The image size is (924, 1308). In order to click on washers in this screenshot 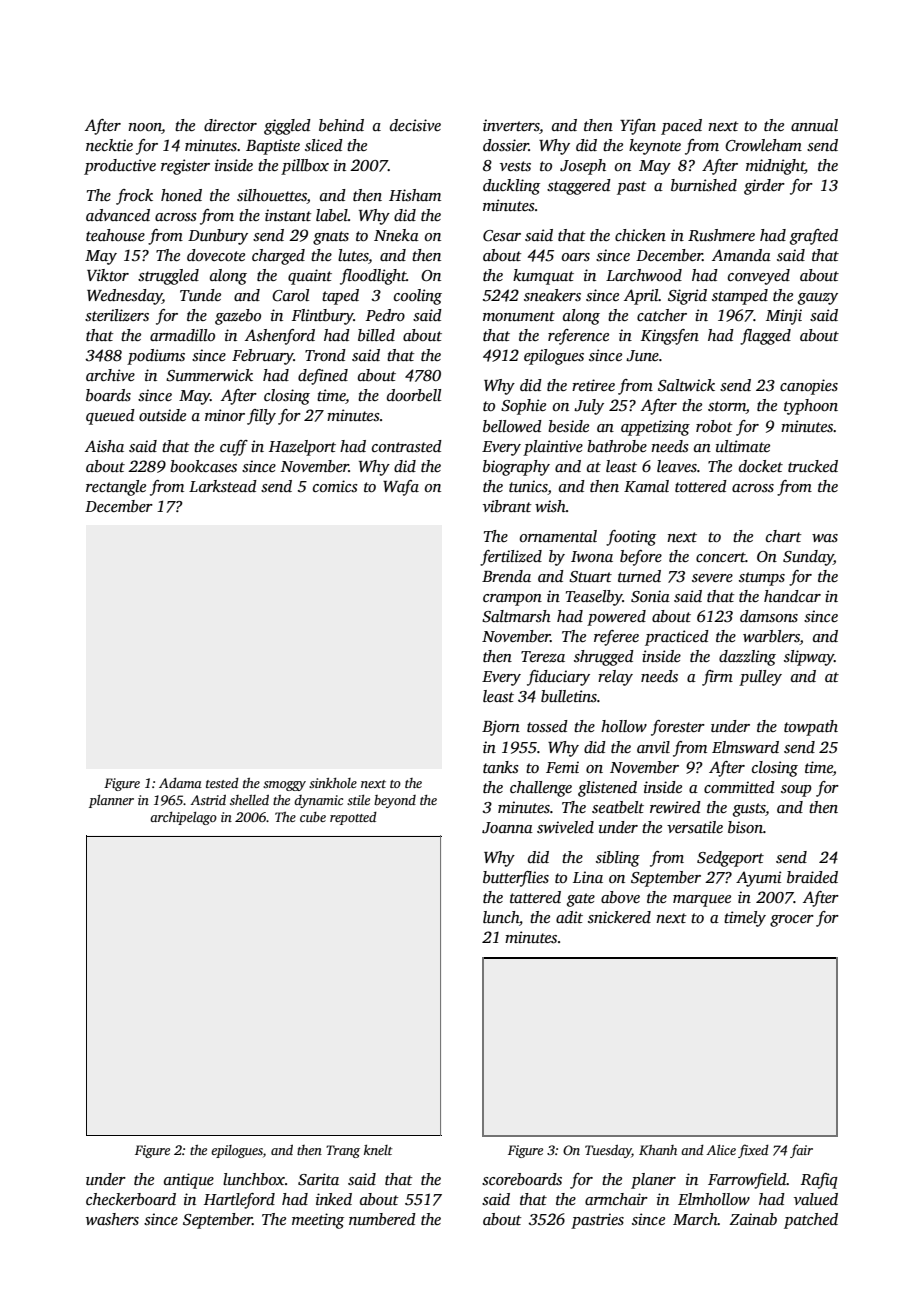, I will do `click(112, 1219)`.
